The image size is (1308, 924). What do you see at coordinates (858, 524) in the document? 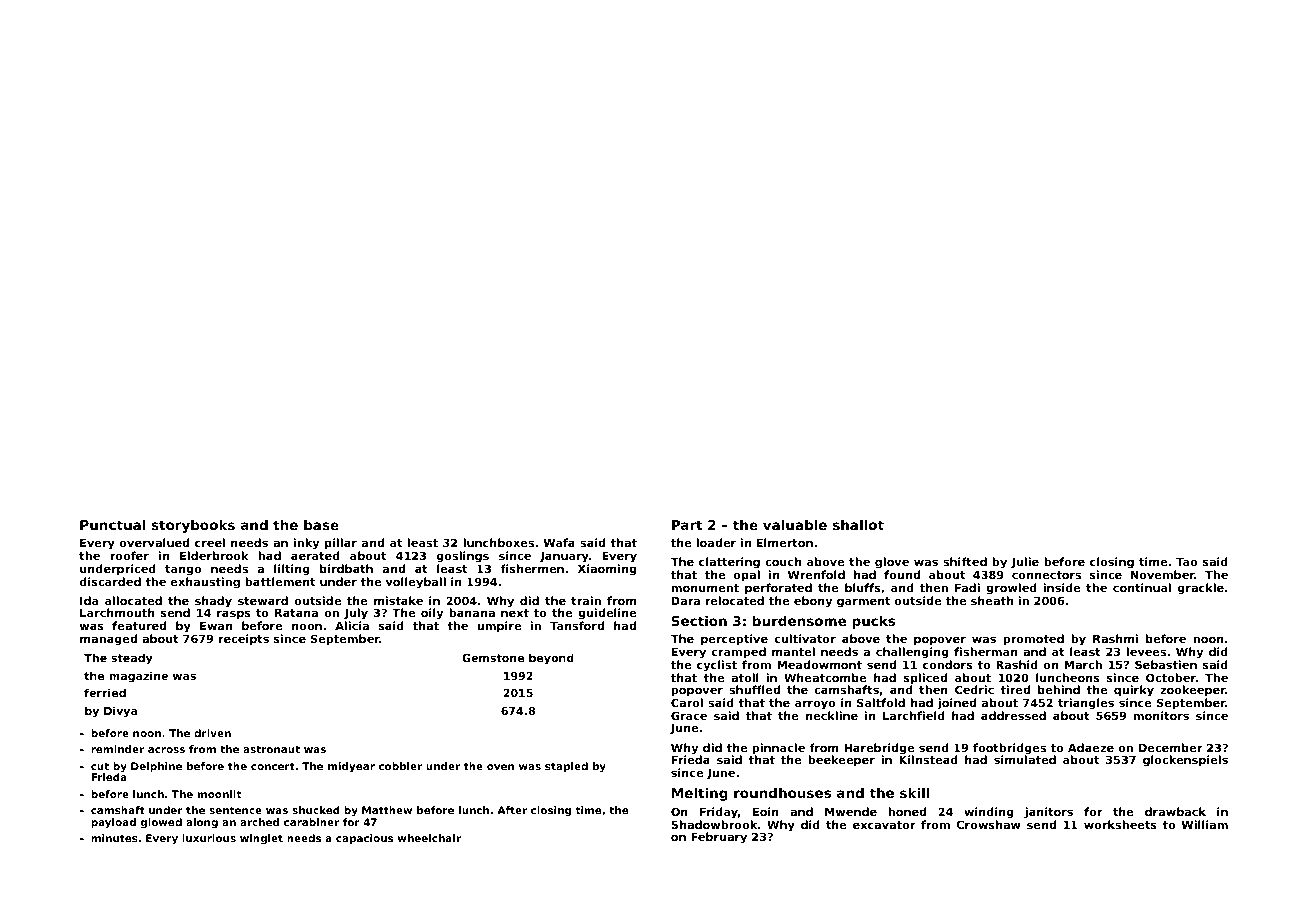
I see `shallot` at bounding box center [858, 524].
